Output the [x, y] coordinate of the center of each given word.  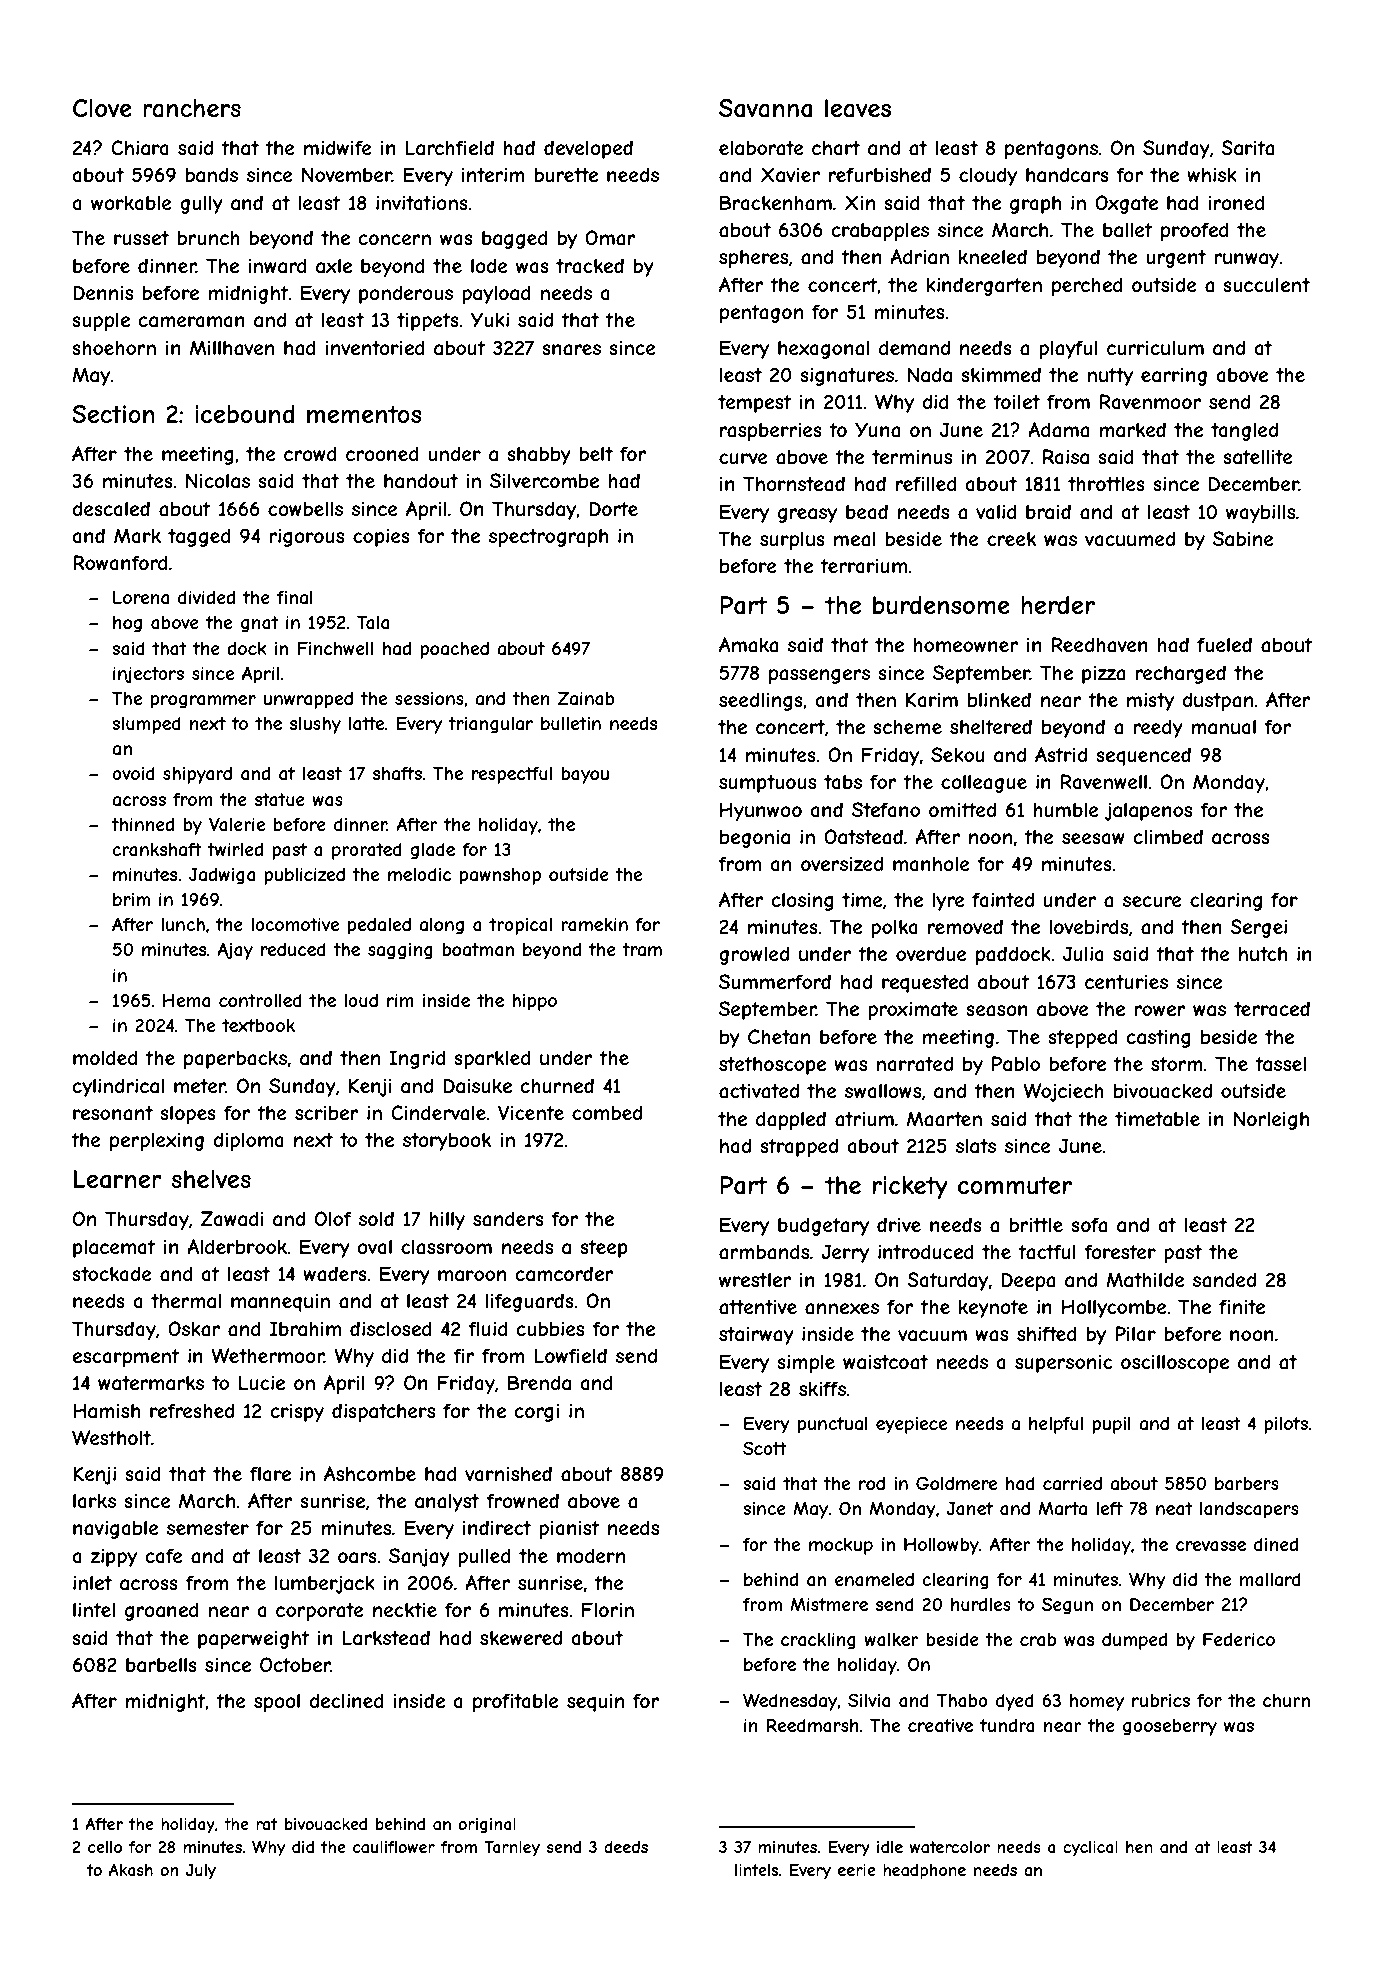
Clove [102, 108]
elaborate [761, 148]
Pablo [1016, 1064]
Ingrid [417, 1059]
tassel [1280, 1064]
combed [607, 1112]
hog [127, 624]
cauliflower [394, 1847]
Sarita [1247, 148]
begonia [755, 839]
